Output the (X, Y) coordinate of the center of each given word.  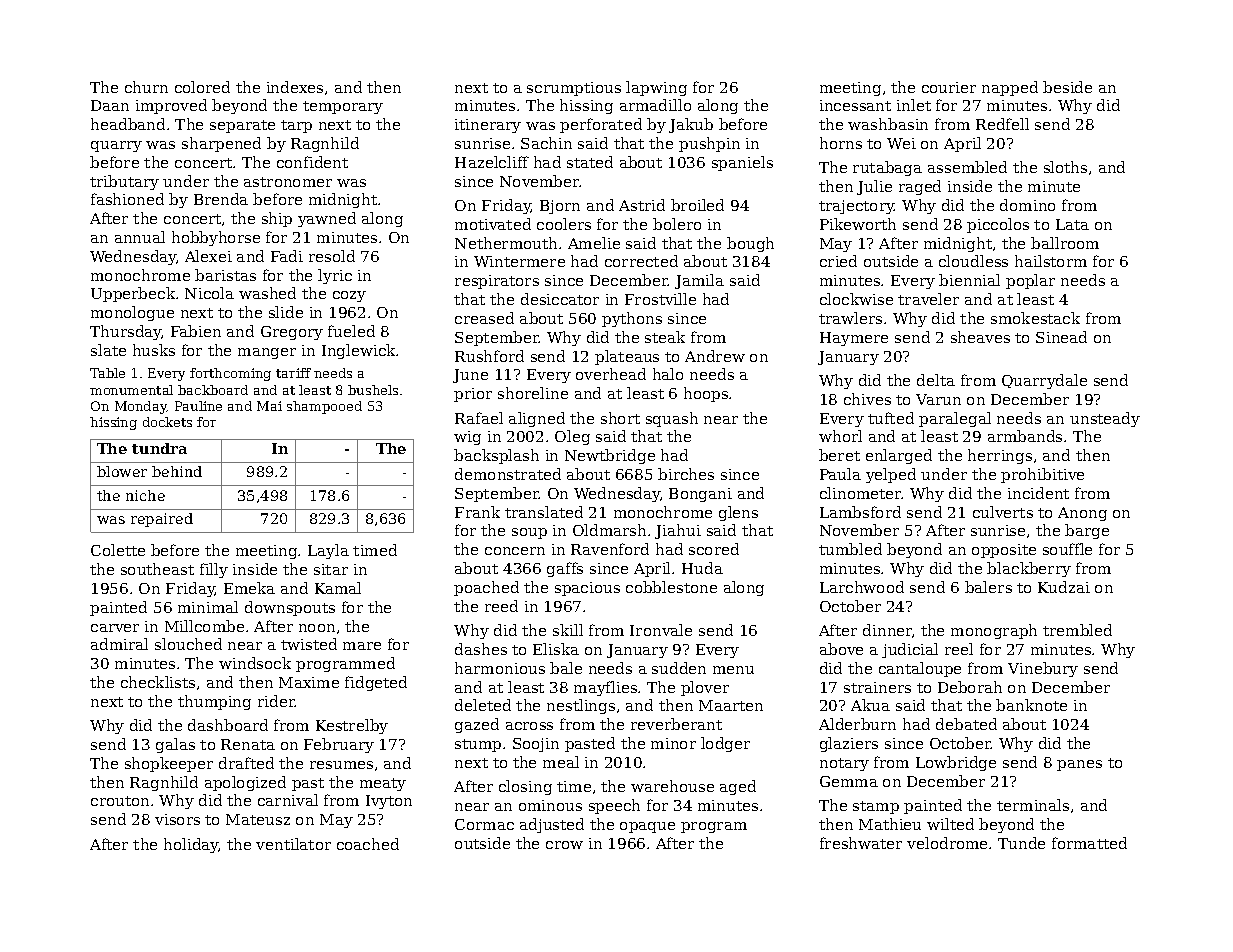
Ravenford (610, 549)
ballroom (1065, 243)
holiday (191, 845)
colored (202, 87)
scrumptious (574, 89)
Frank (477, 512)
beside (1067, 87)
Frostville (660, 299)
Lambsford (860, 512)
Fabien (196, 331)
